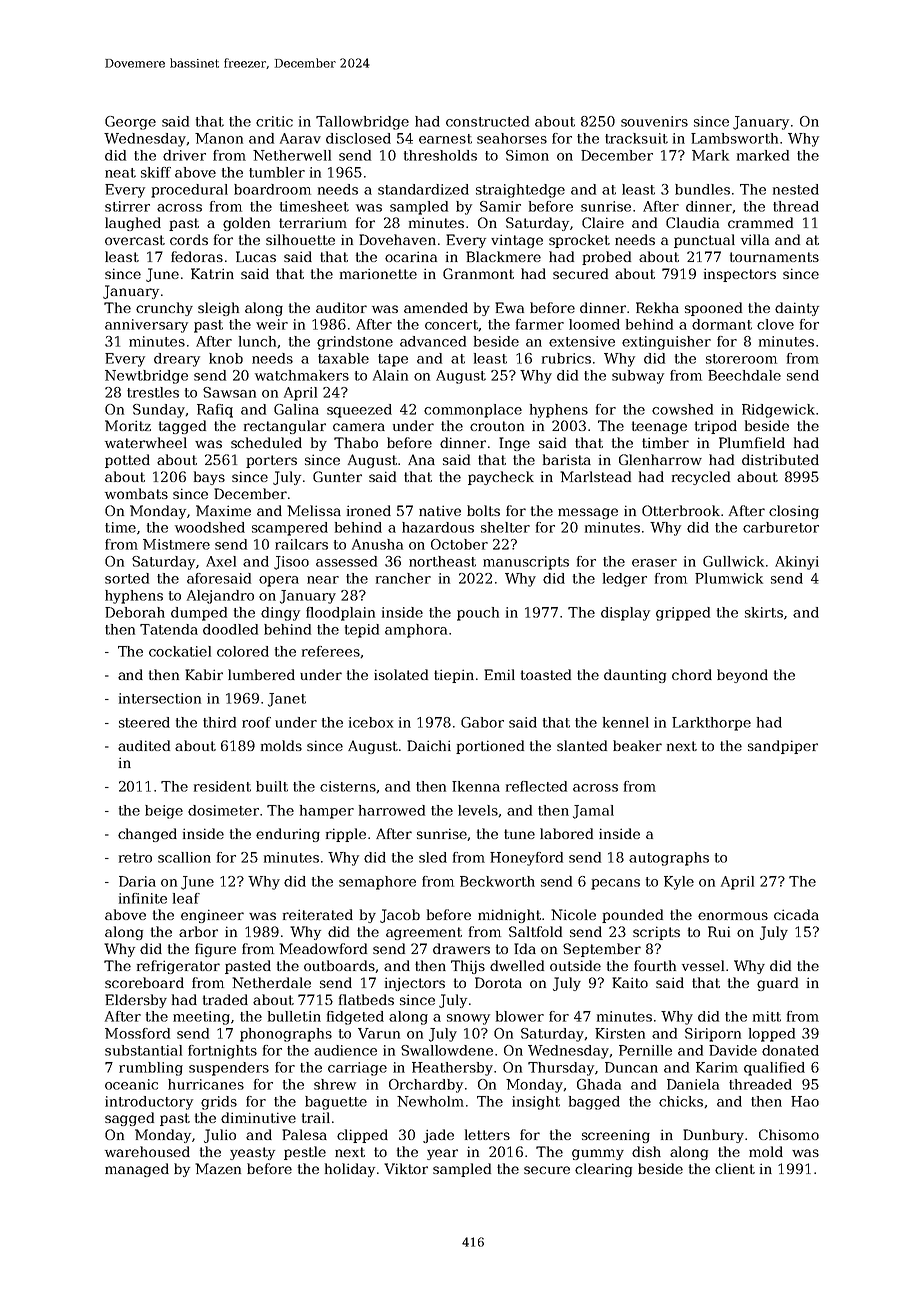 The image size is (924, 1308). Describe the element at coordinates (734, 138) in the screenshot. I see `Lambsworth` at that location.
